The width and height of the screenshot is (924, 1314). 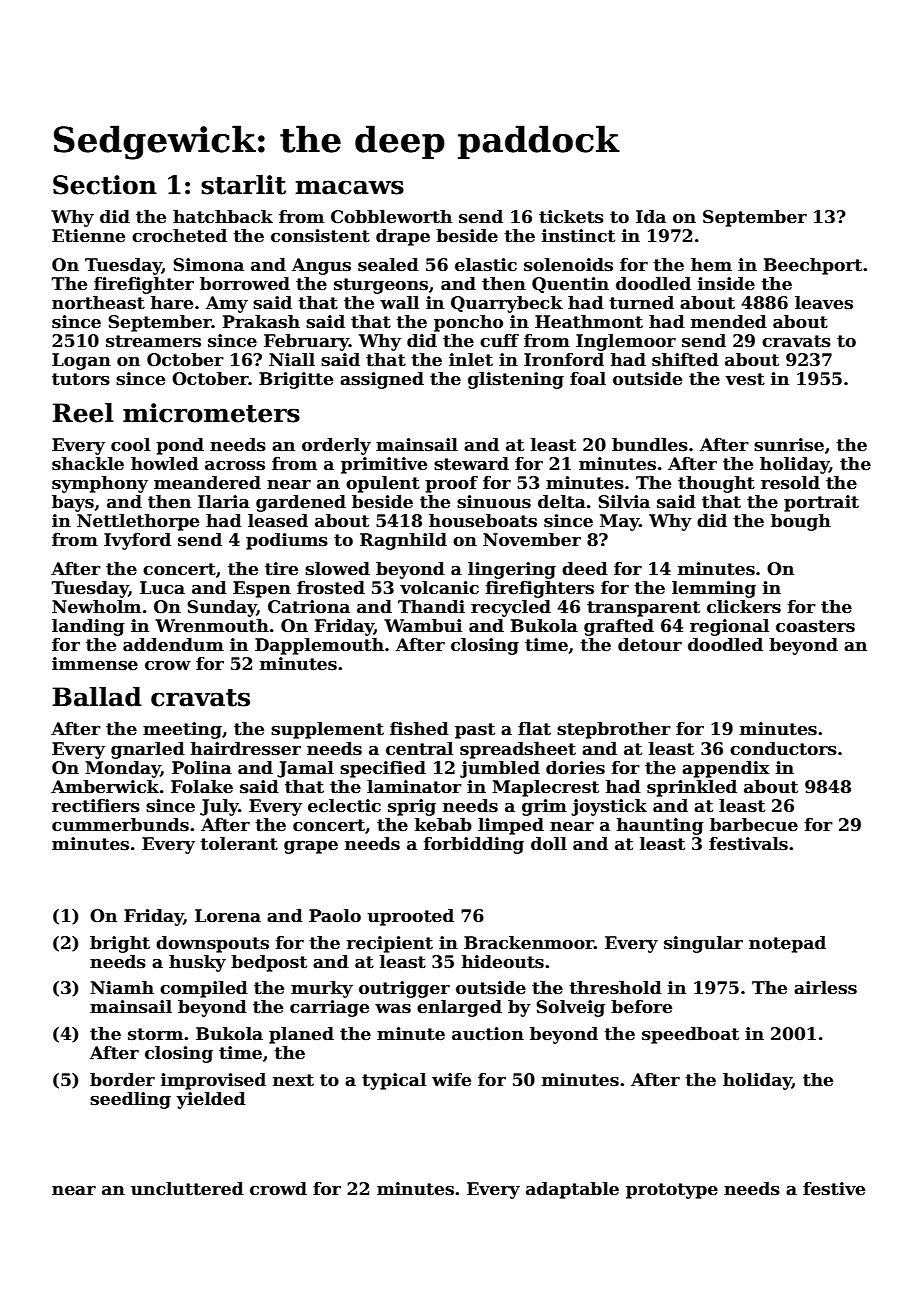 I want to click on Folake, so click(x=202, y=787).
